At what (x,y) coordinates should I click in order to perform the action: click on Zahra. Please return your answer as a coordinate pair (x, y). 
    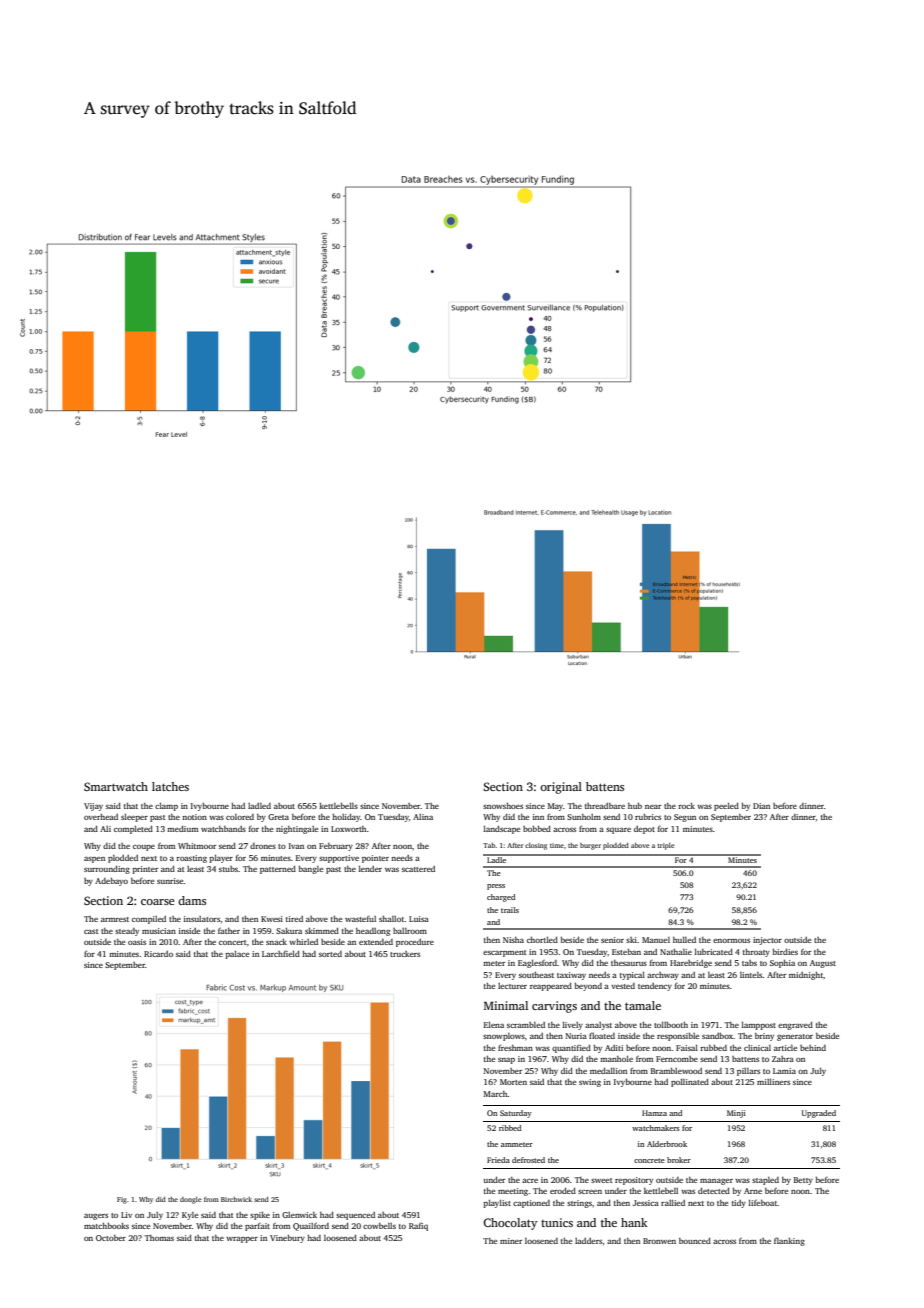
    Looking at the image, I should click on (783, 1059).
